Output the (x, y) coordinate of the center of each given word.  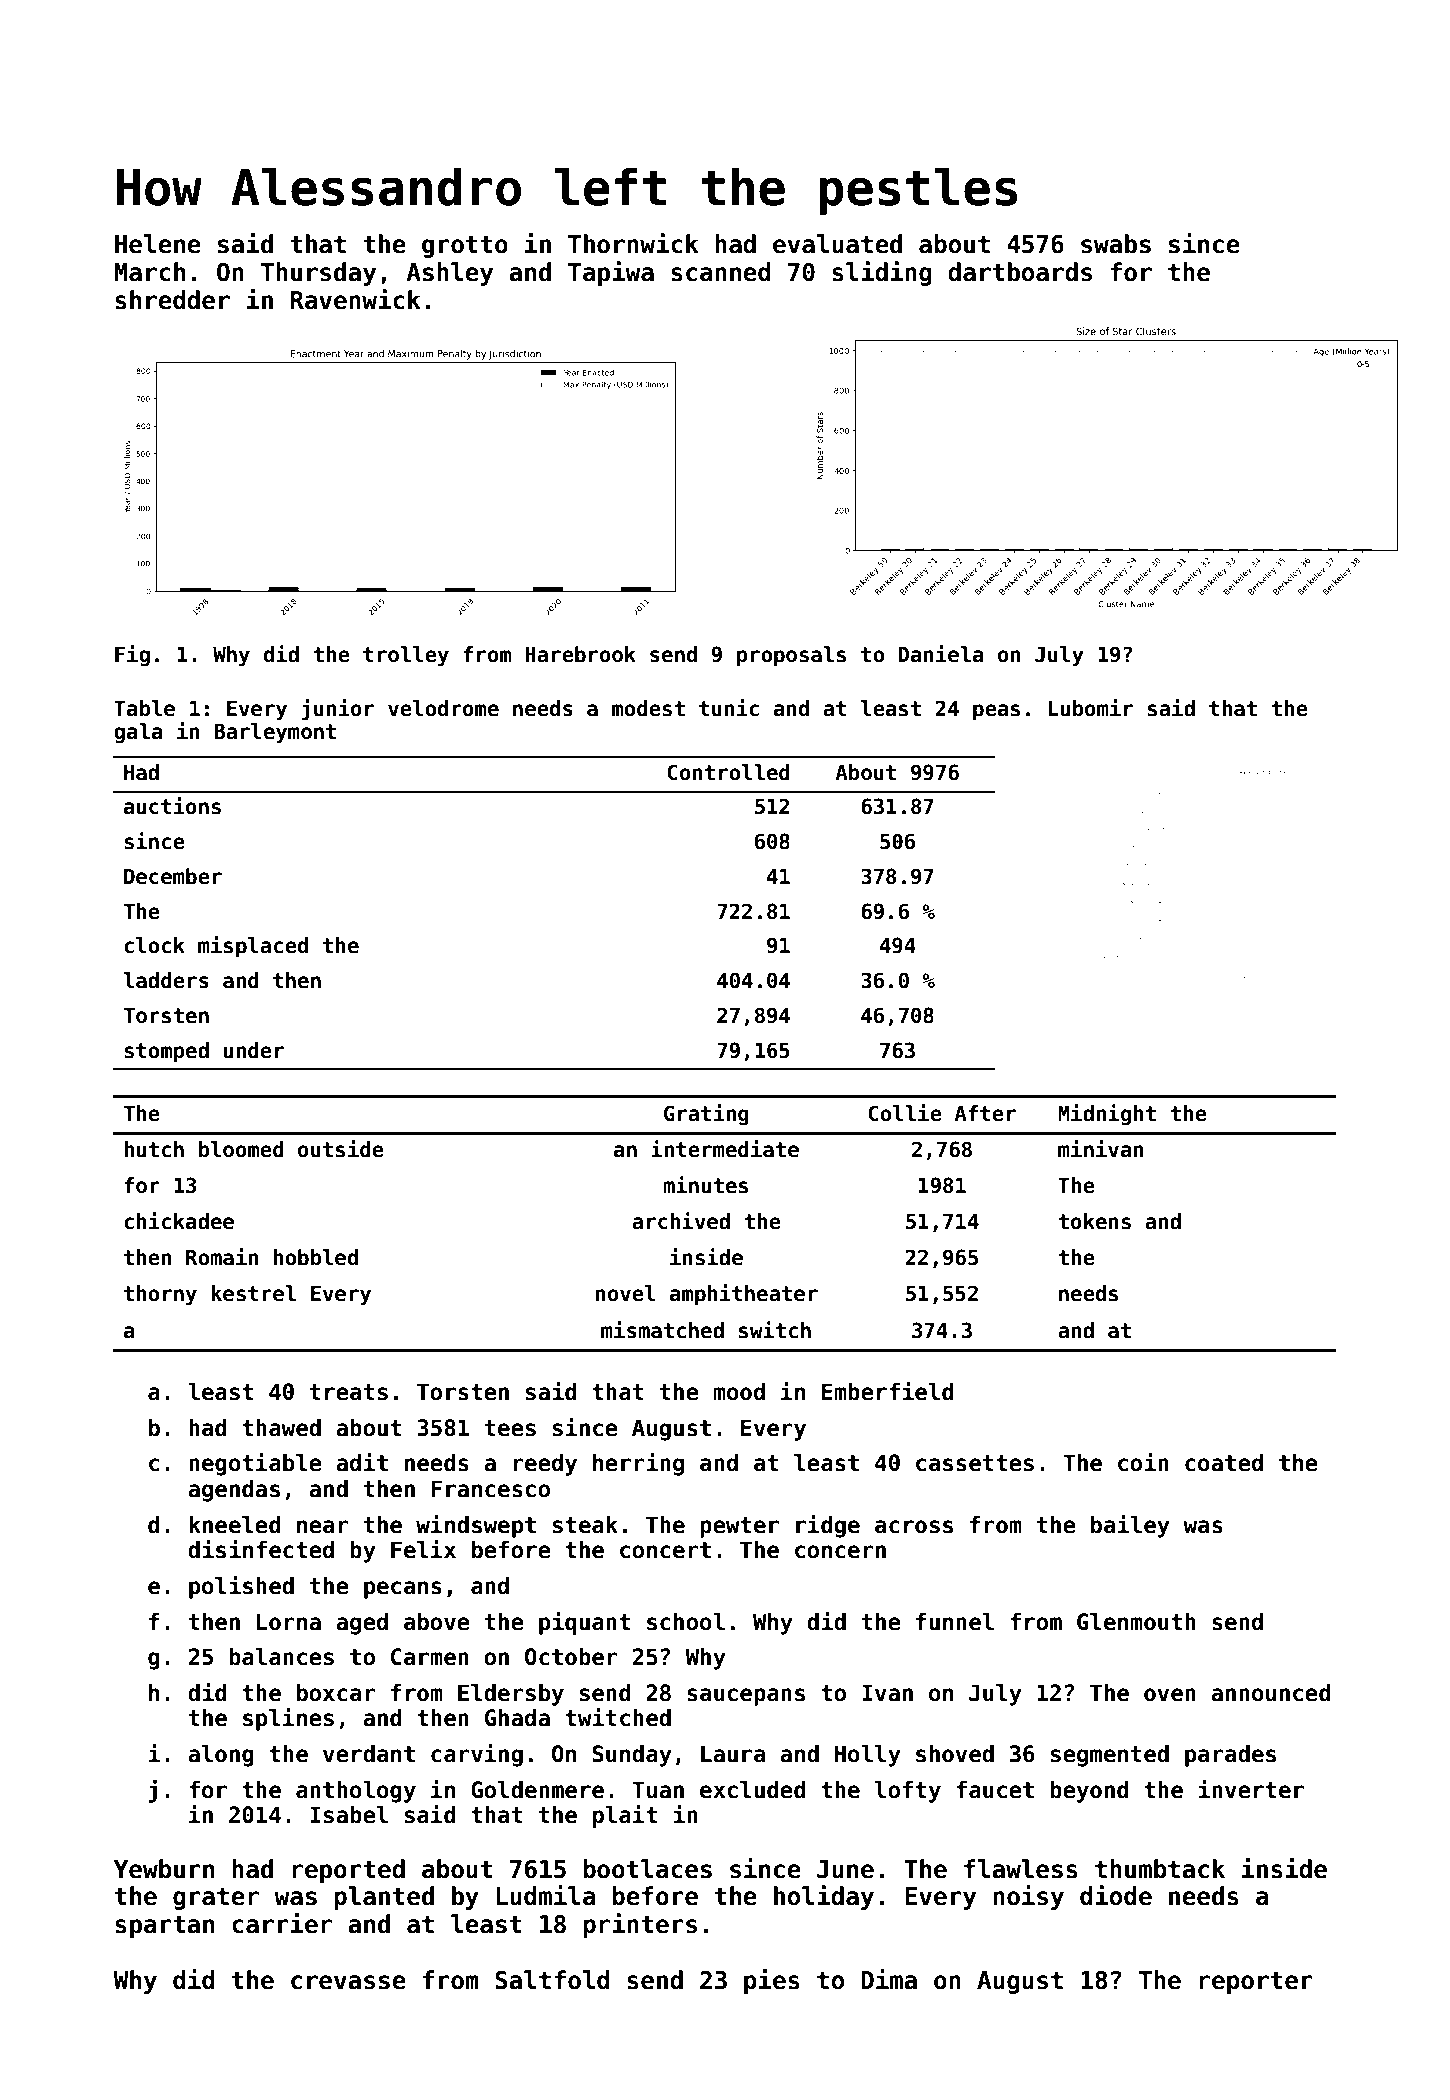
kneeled (235, 1525)
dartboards (1020, 272)
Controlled (729, 772)
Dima (889, 1979)
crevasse (348, 1982)
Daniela (941, 654)
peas (996, 712)
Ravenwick (356, 299)
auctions (172, 806)
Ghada (517, 1718)
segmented (1110, 1756)
